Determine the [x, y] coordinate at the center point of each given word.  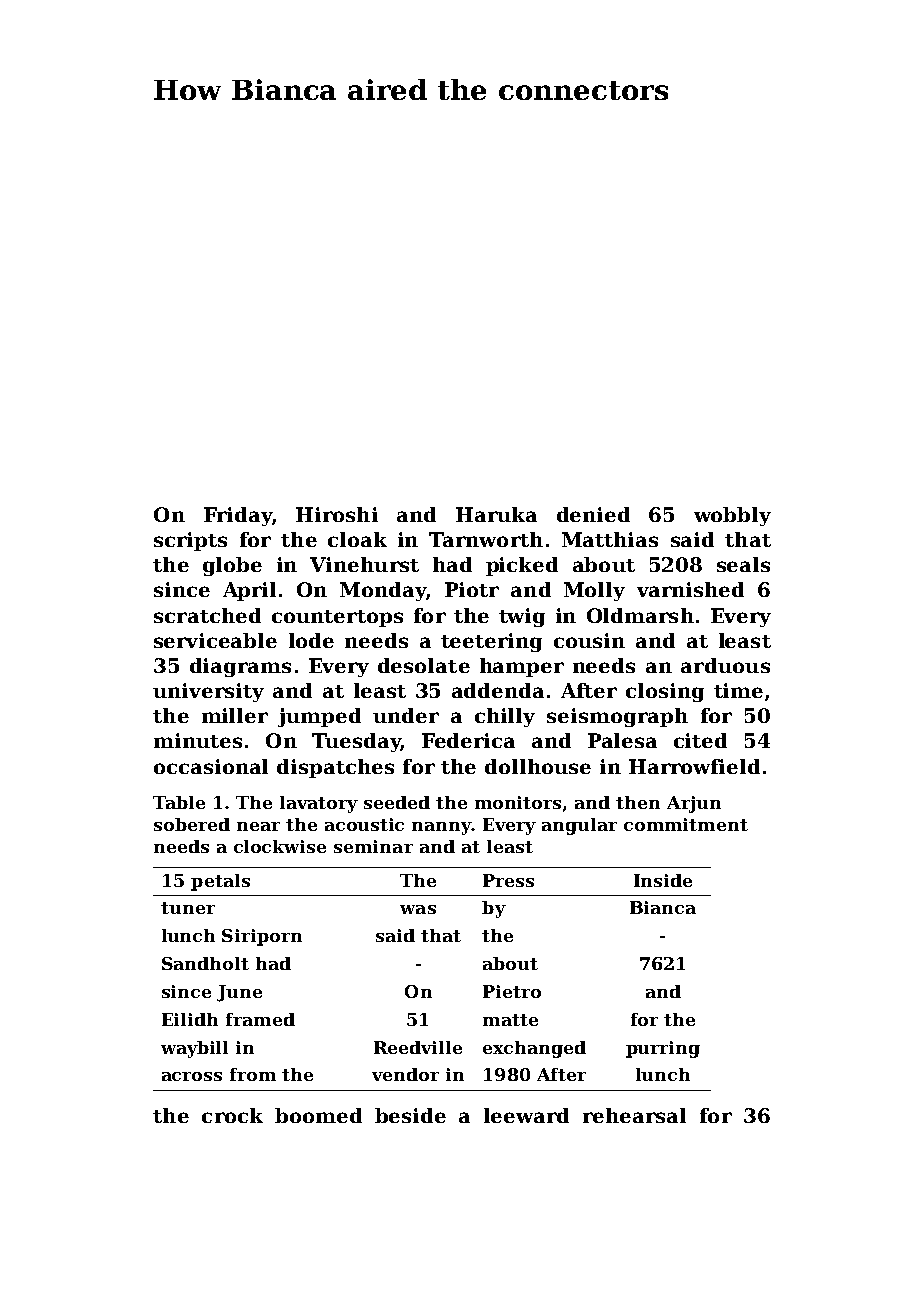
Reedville [418, 1047]
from [253, 1074]
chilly [505, 717]
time [738, 690]
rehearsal [634, 1115]
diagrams [240, 667]
